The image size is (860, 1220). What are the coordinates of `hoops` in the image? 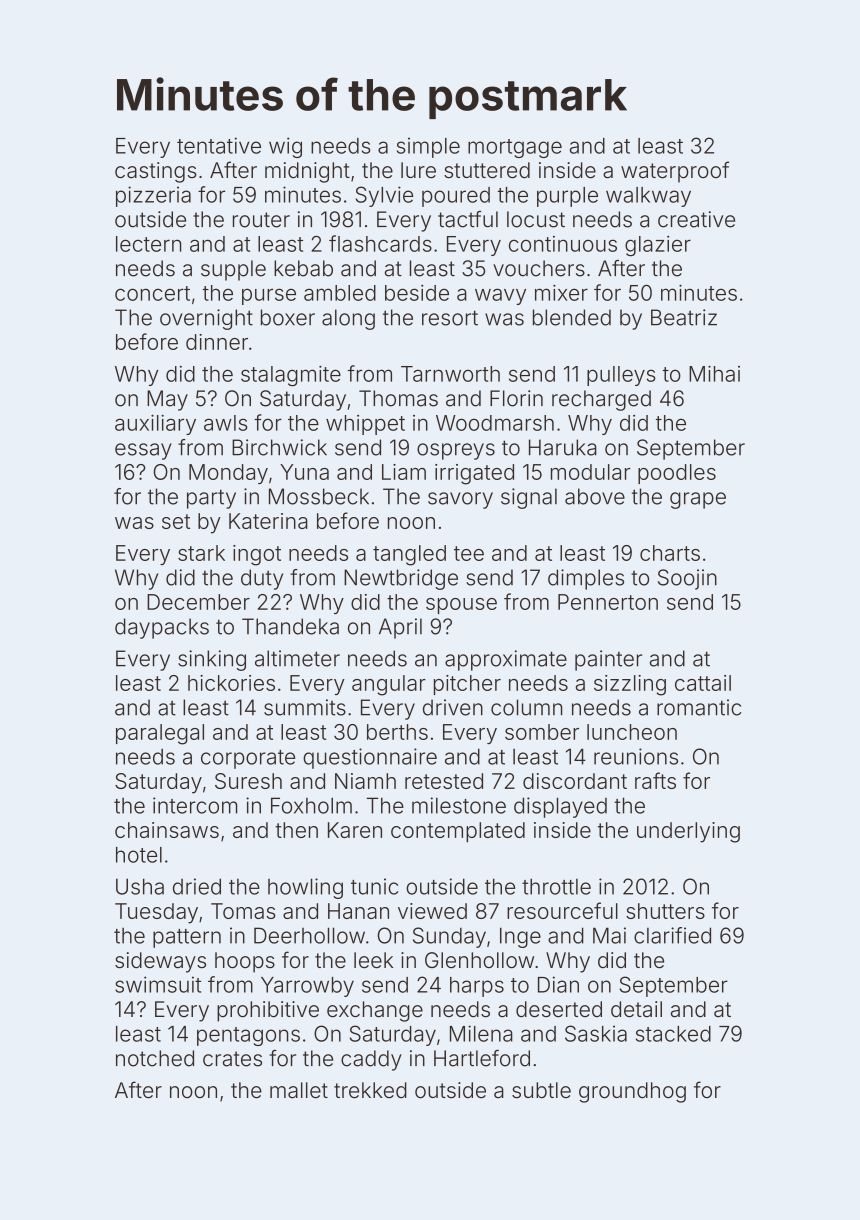 It's located at (245, 962).
